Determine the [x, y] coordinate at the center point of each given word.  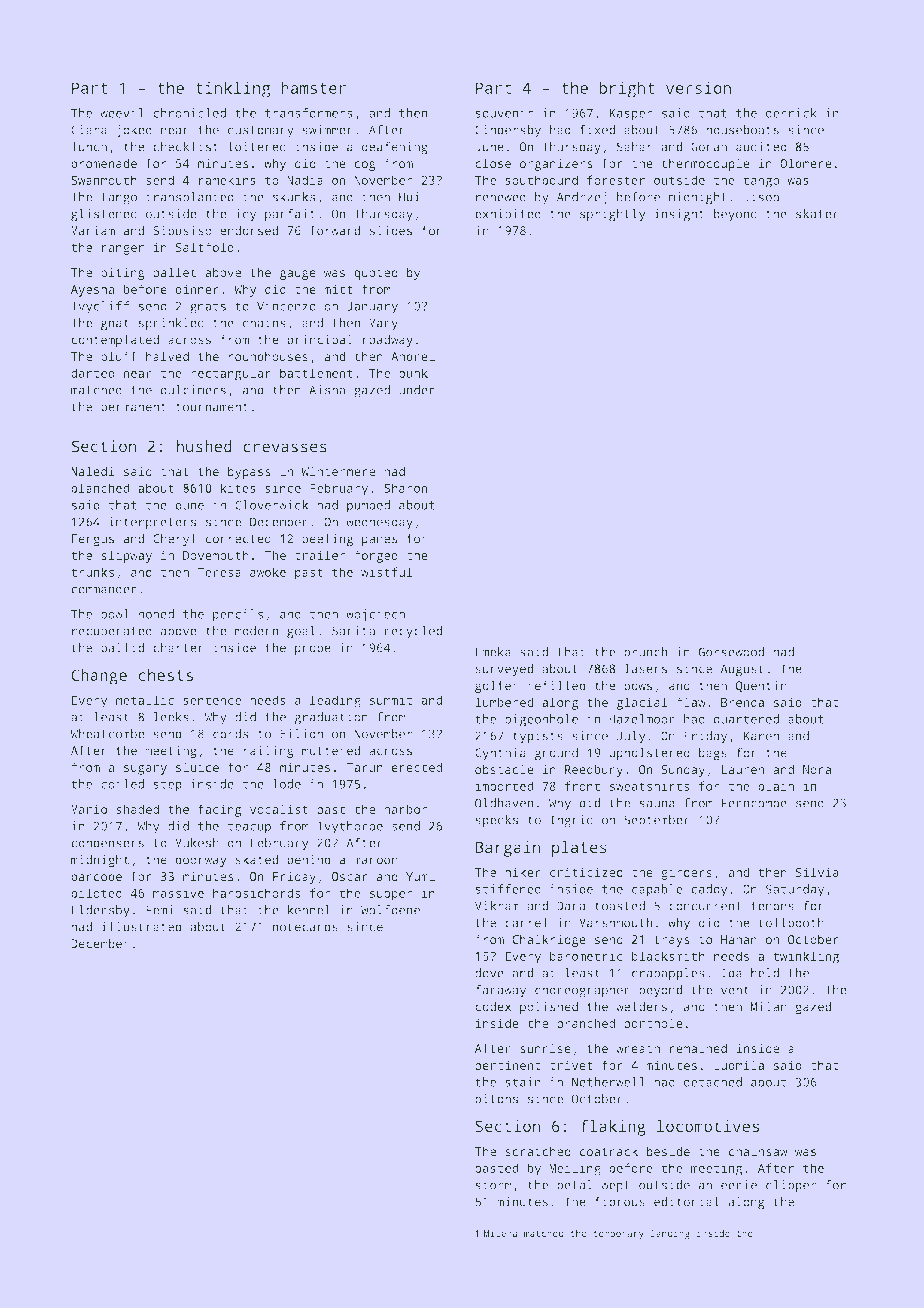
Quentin [761, 686]
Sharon [405, 488]
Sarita [353, 631]
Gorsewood [731, 652]
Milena [500, 1233]
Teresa [219, 572]
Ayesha [92, 290]
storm [493, 1185]
